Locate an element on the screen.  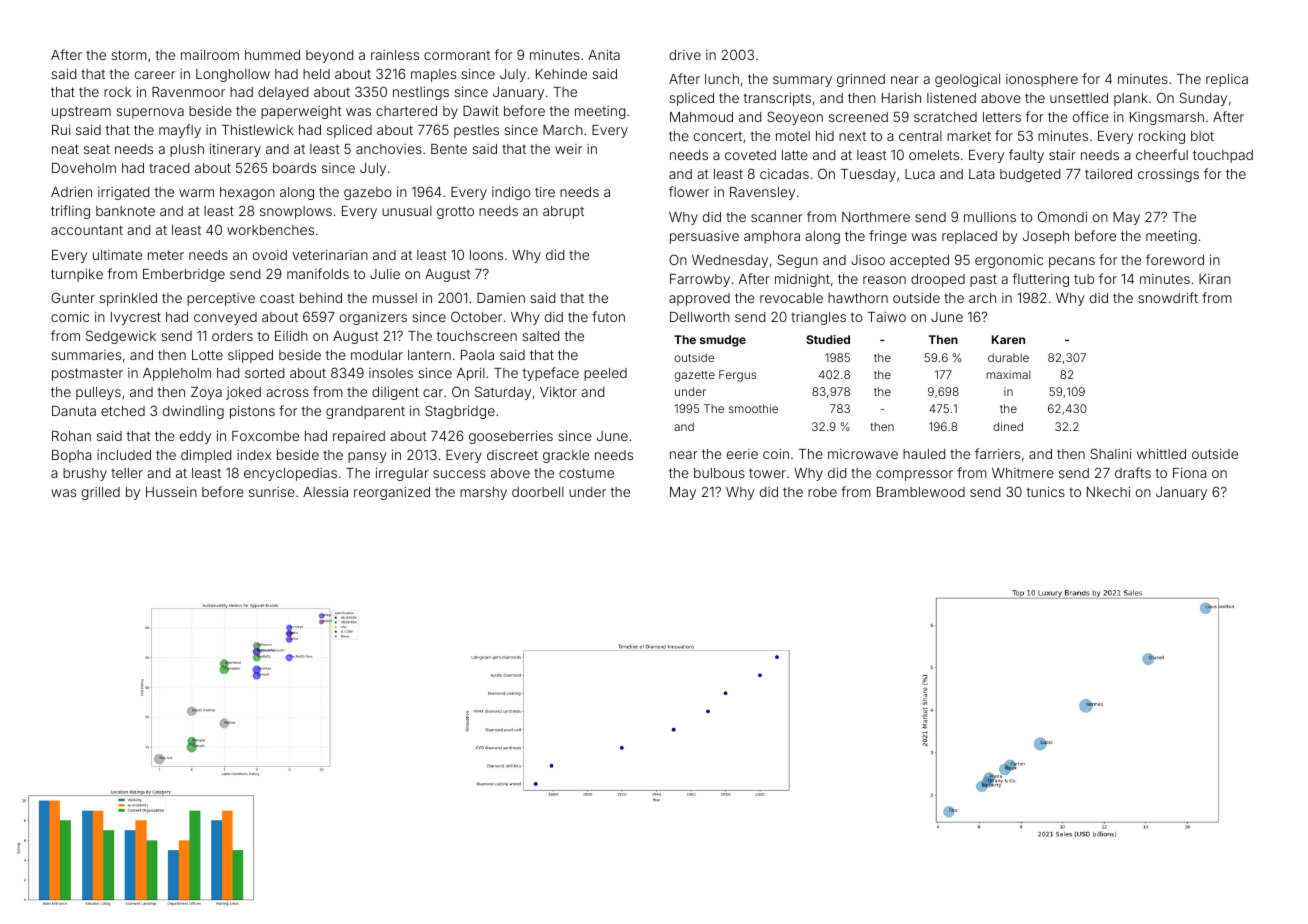
Luca is located at coordinates (920, 174).
